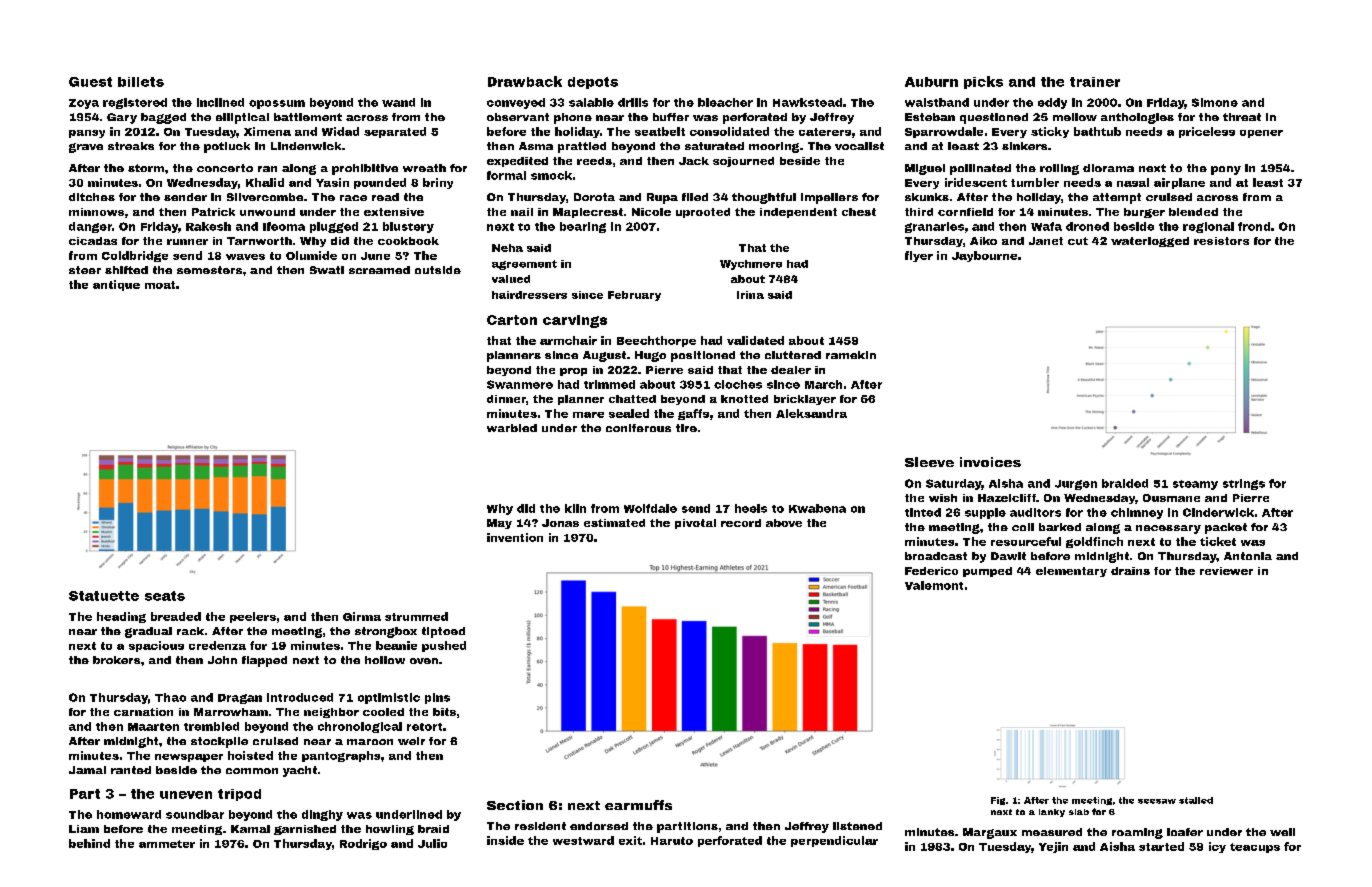 The width and height of the image is (1372, 887). Describe the element at coordinates (189, 758) in the image. I see `newspaper` at that location.
